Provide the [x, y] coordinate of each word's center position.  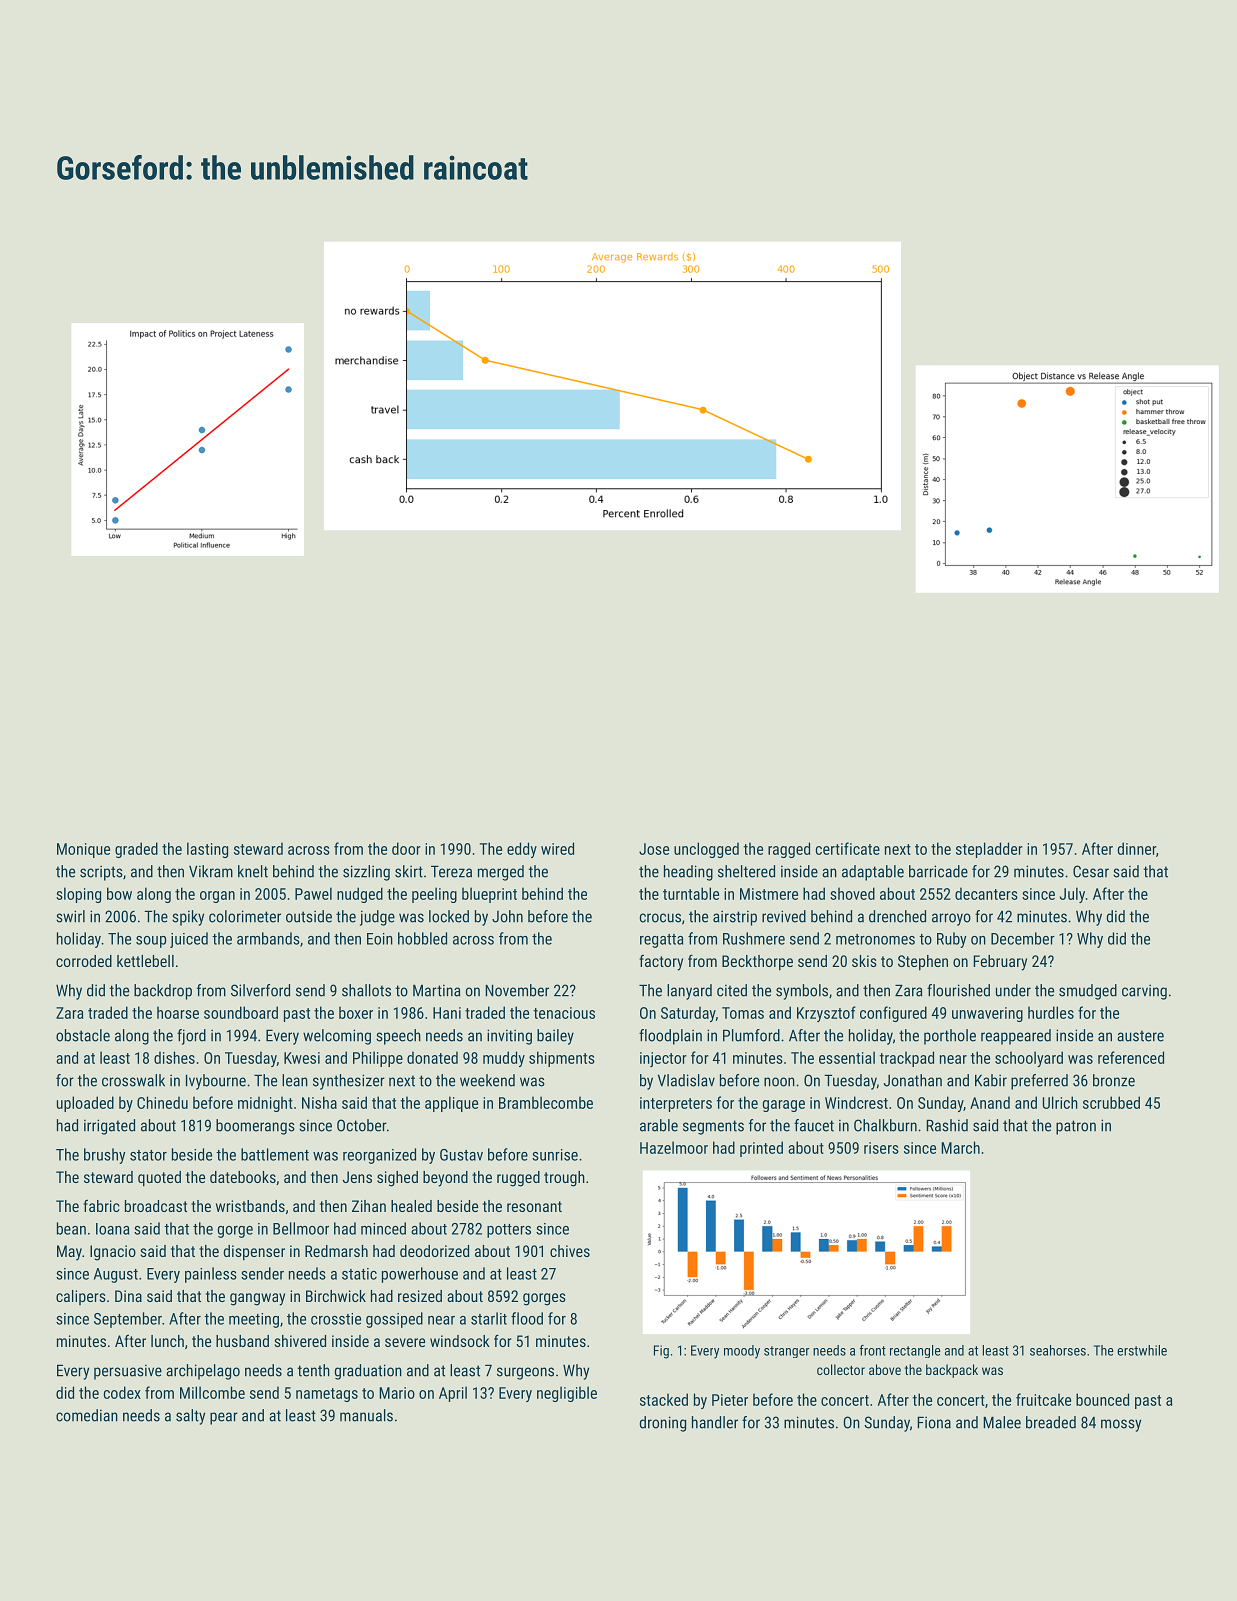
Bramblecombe [546, 1102]
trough [564, 1179]
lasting [207, 850]
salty [190, 1417]
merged [501, 873]
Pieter [730, 1400]
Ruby [952, 940]
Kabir [991, 1080]
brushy [105, 1156]
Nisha [319, 1102]
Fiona [934, 1422]
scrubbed [1111, 1102]
